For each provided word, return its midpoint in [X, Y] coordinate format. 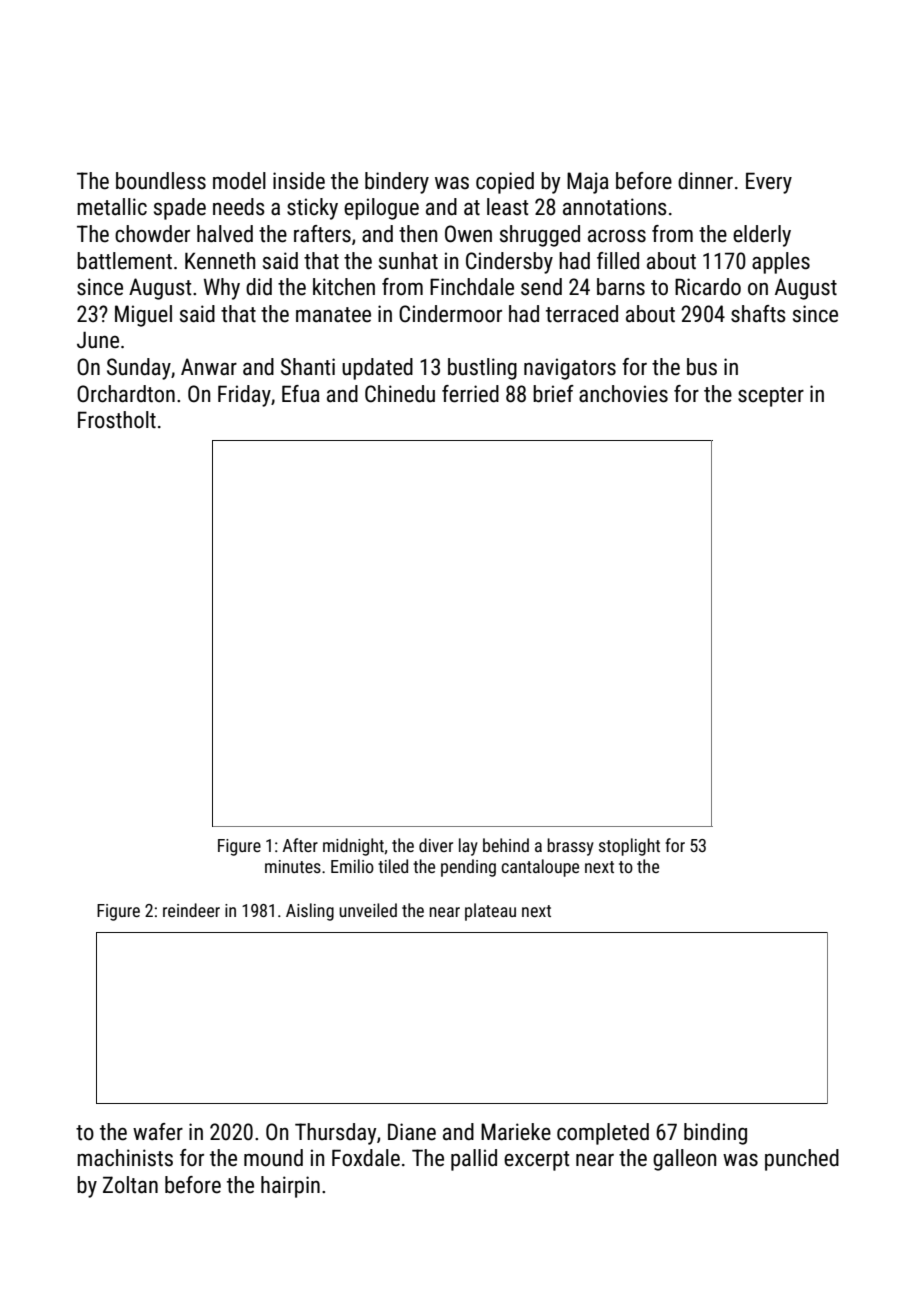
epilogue [381, 209]
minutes [293, 866]
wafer [158, 1132]
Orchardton [126, 394]
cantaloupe [540, 868]
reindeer [191, 910]
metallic [112, 207]
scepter [771, 397]
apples [781, 263]
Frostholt [117, 420]
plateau [490, 912]
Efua [301, 394]
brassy [570, 847]
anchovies [623, 394]
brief [553, 394]
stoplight [629, 847]
